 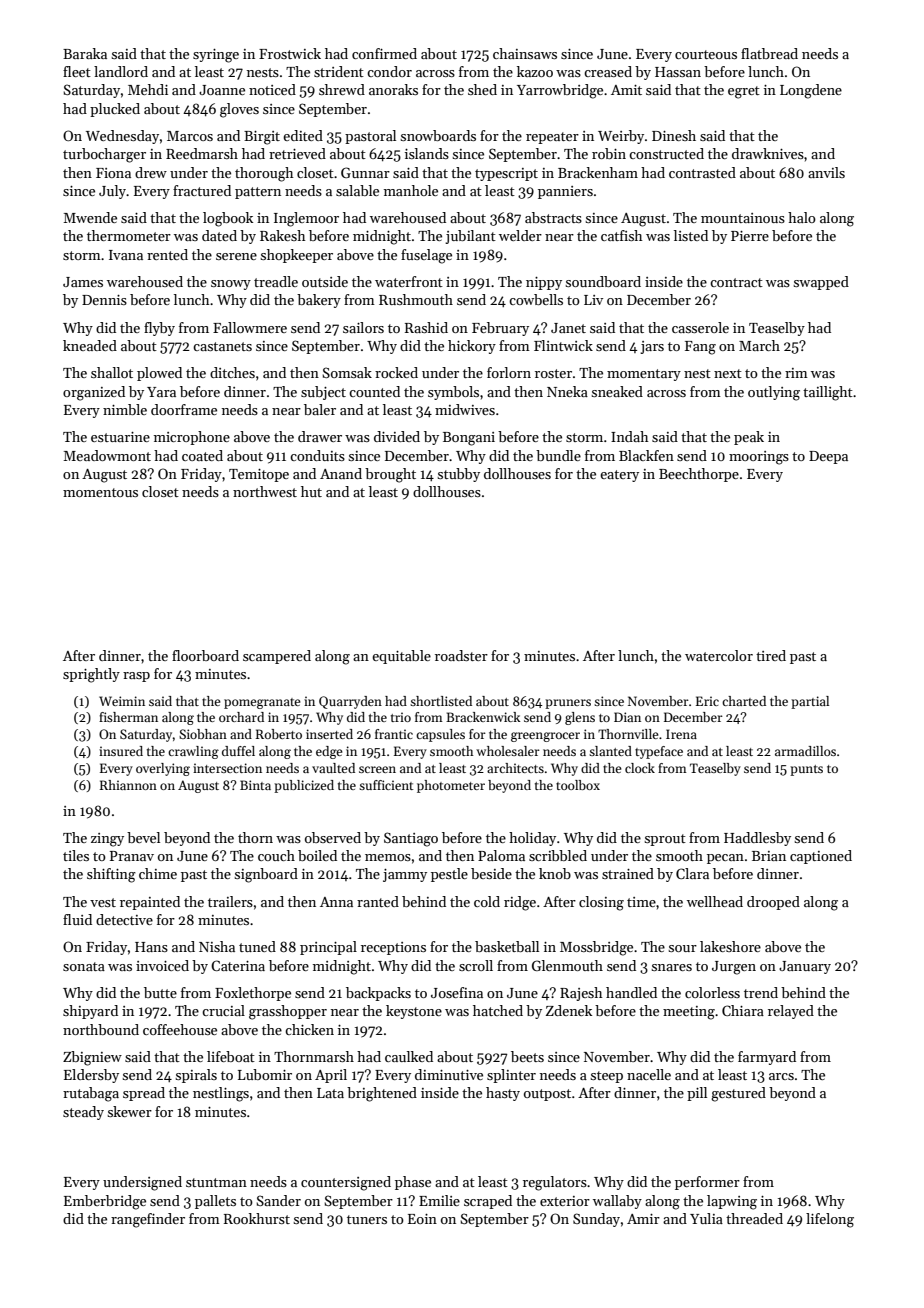 What do you see at coordinates (422, 1219) in the image?
I see `Eoin` at bounding box center [422, 1219].
